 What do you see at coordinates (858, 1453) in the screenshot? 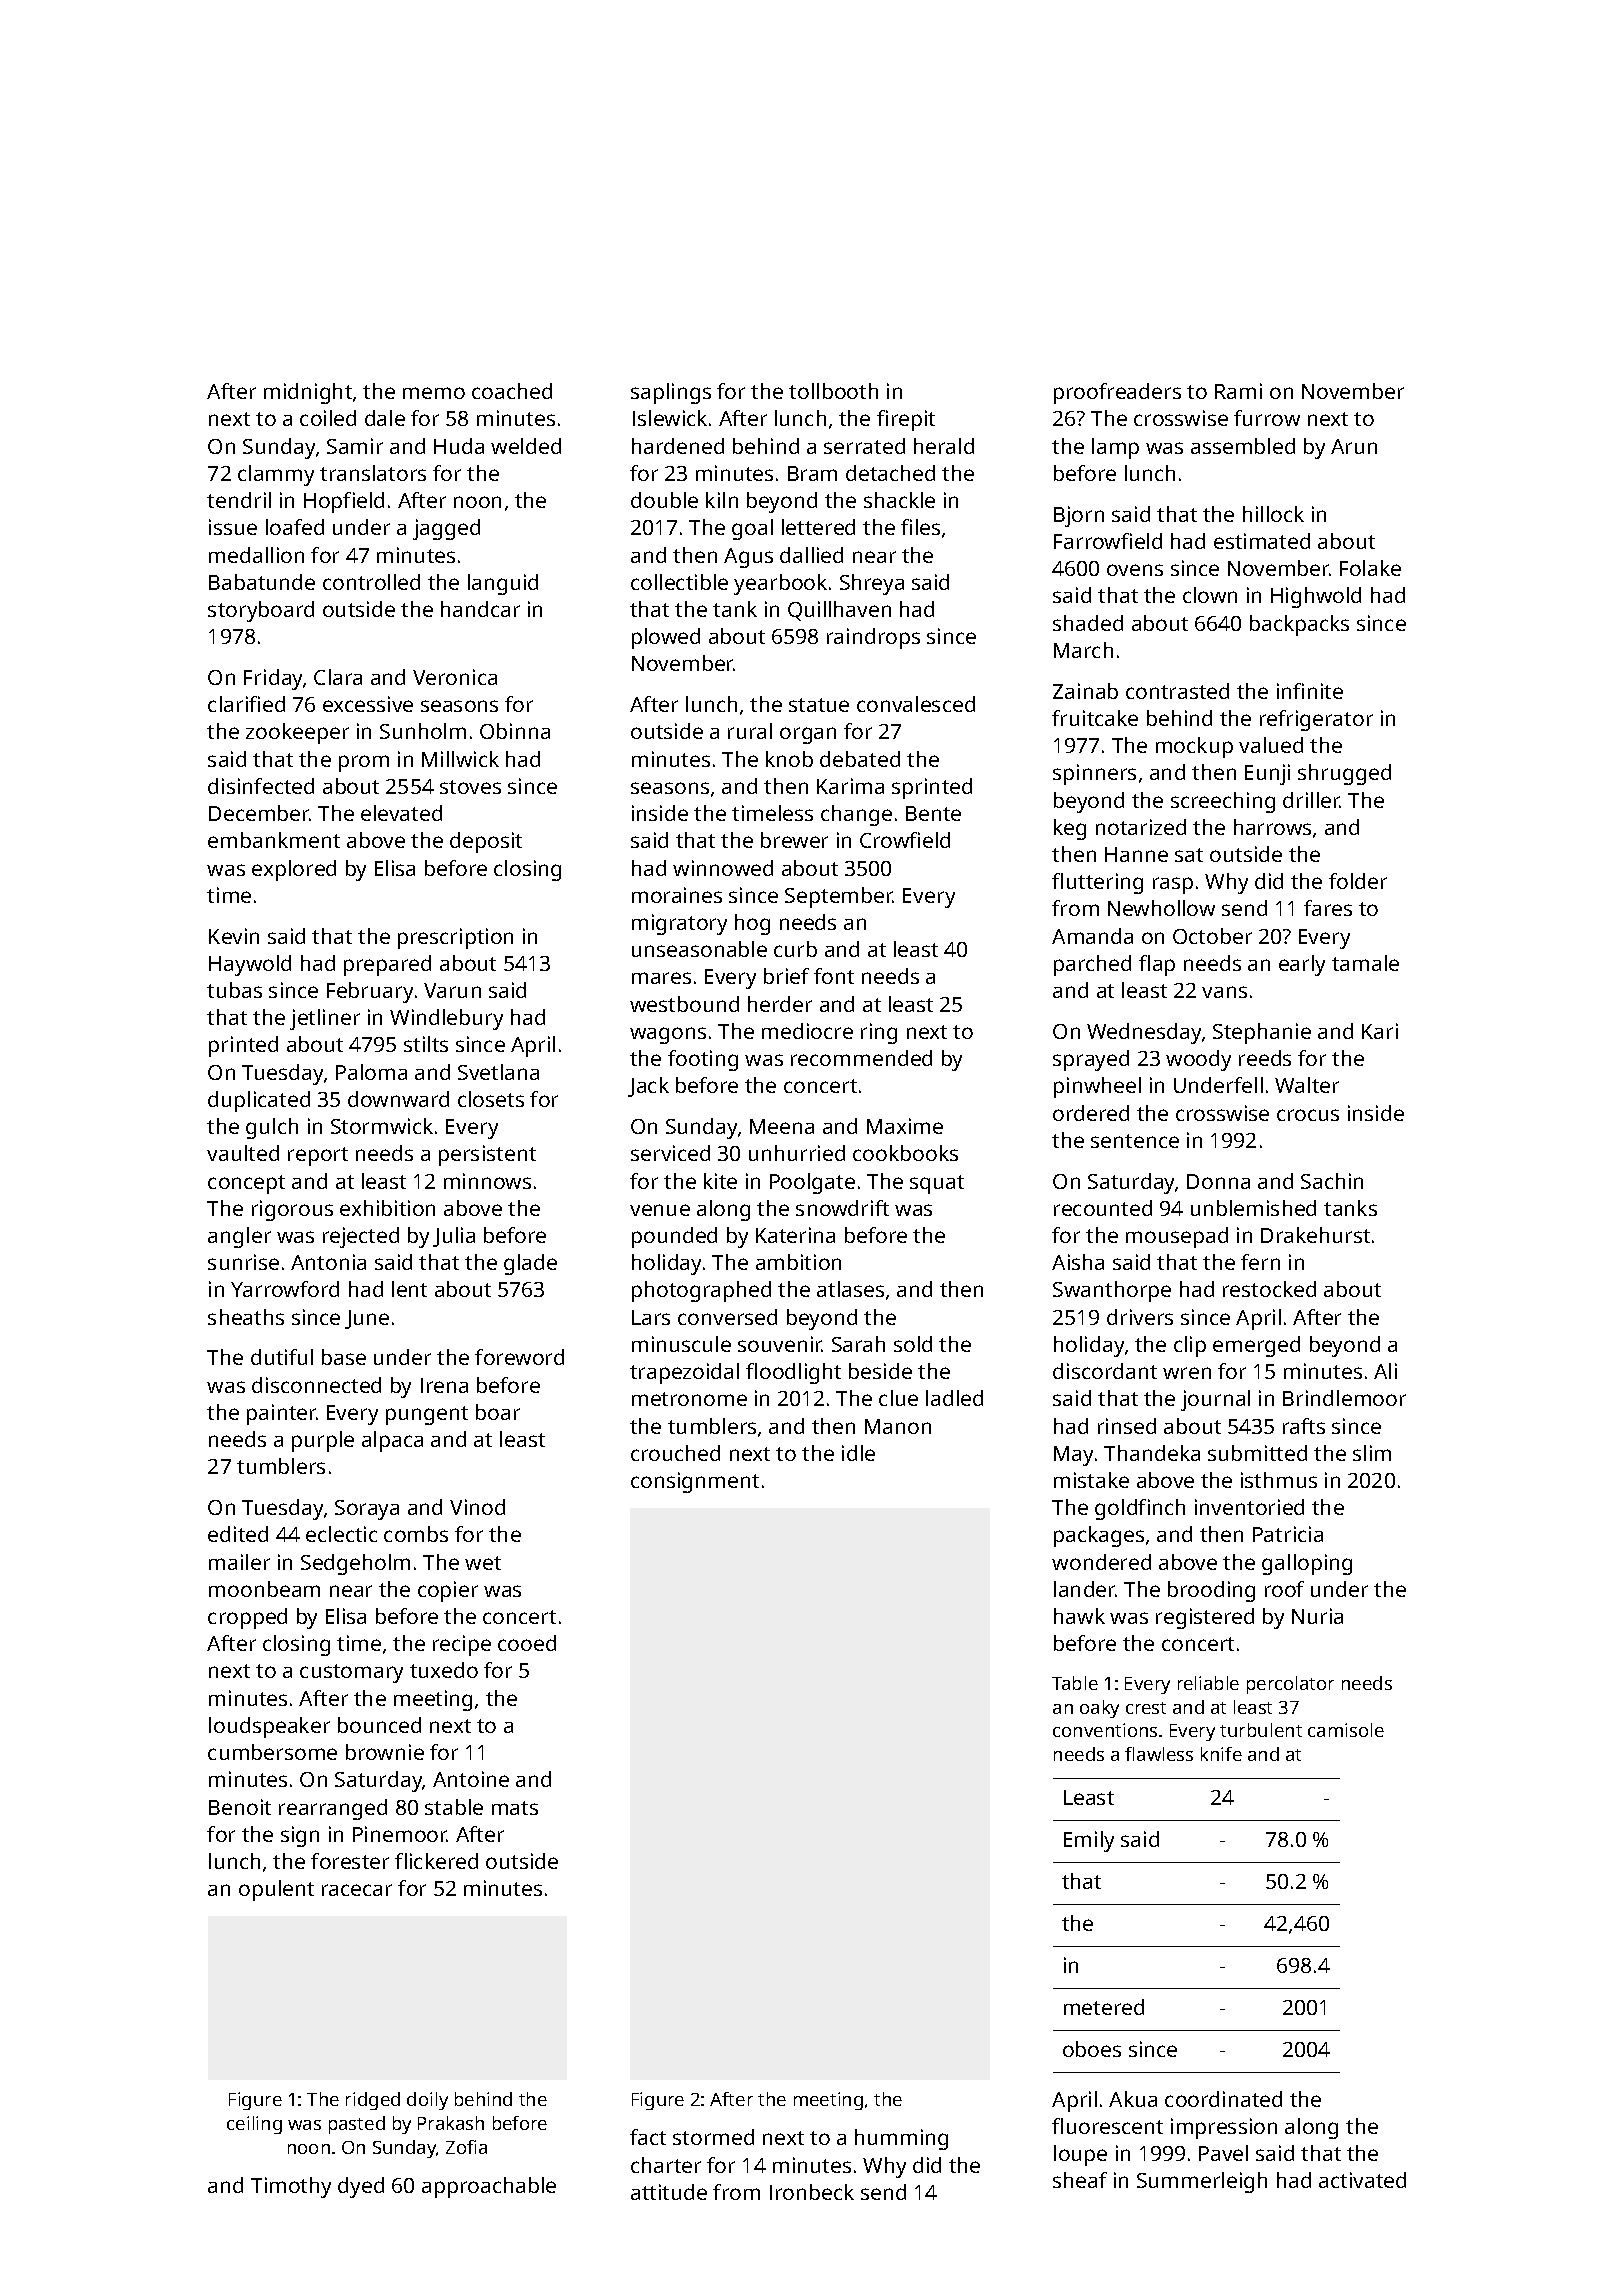
I see `idle` at bounding box center [858, 1453].
